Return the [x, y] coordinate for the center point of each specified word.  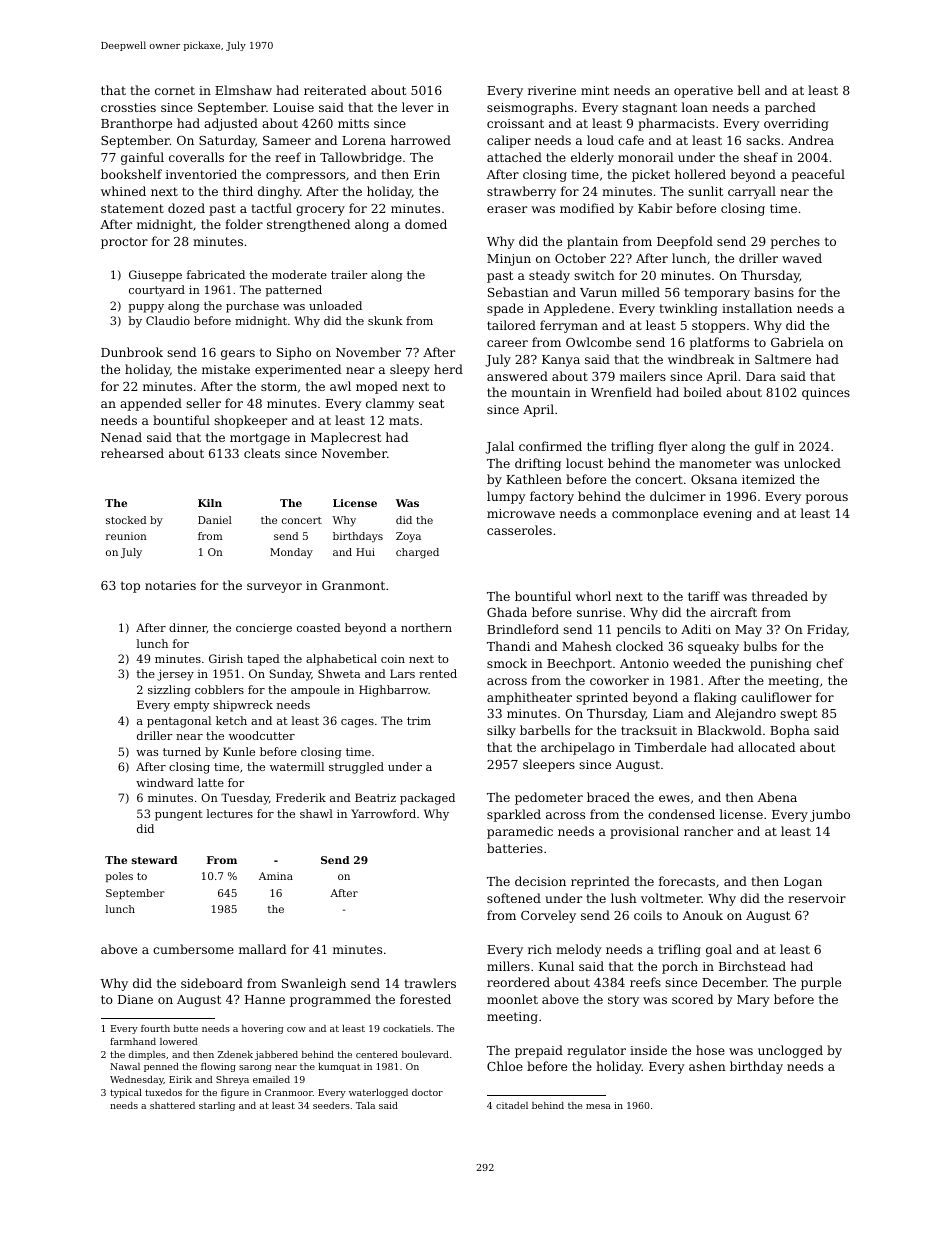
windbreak [701, 359]
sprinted [602, 698]
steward [155, 860]
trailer [349, 274]
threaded [780, 596]
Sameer [287, 140]
